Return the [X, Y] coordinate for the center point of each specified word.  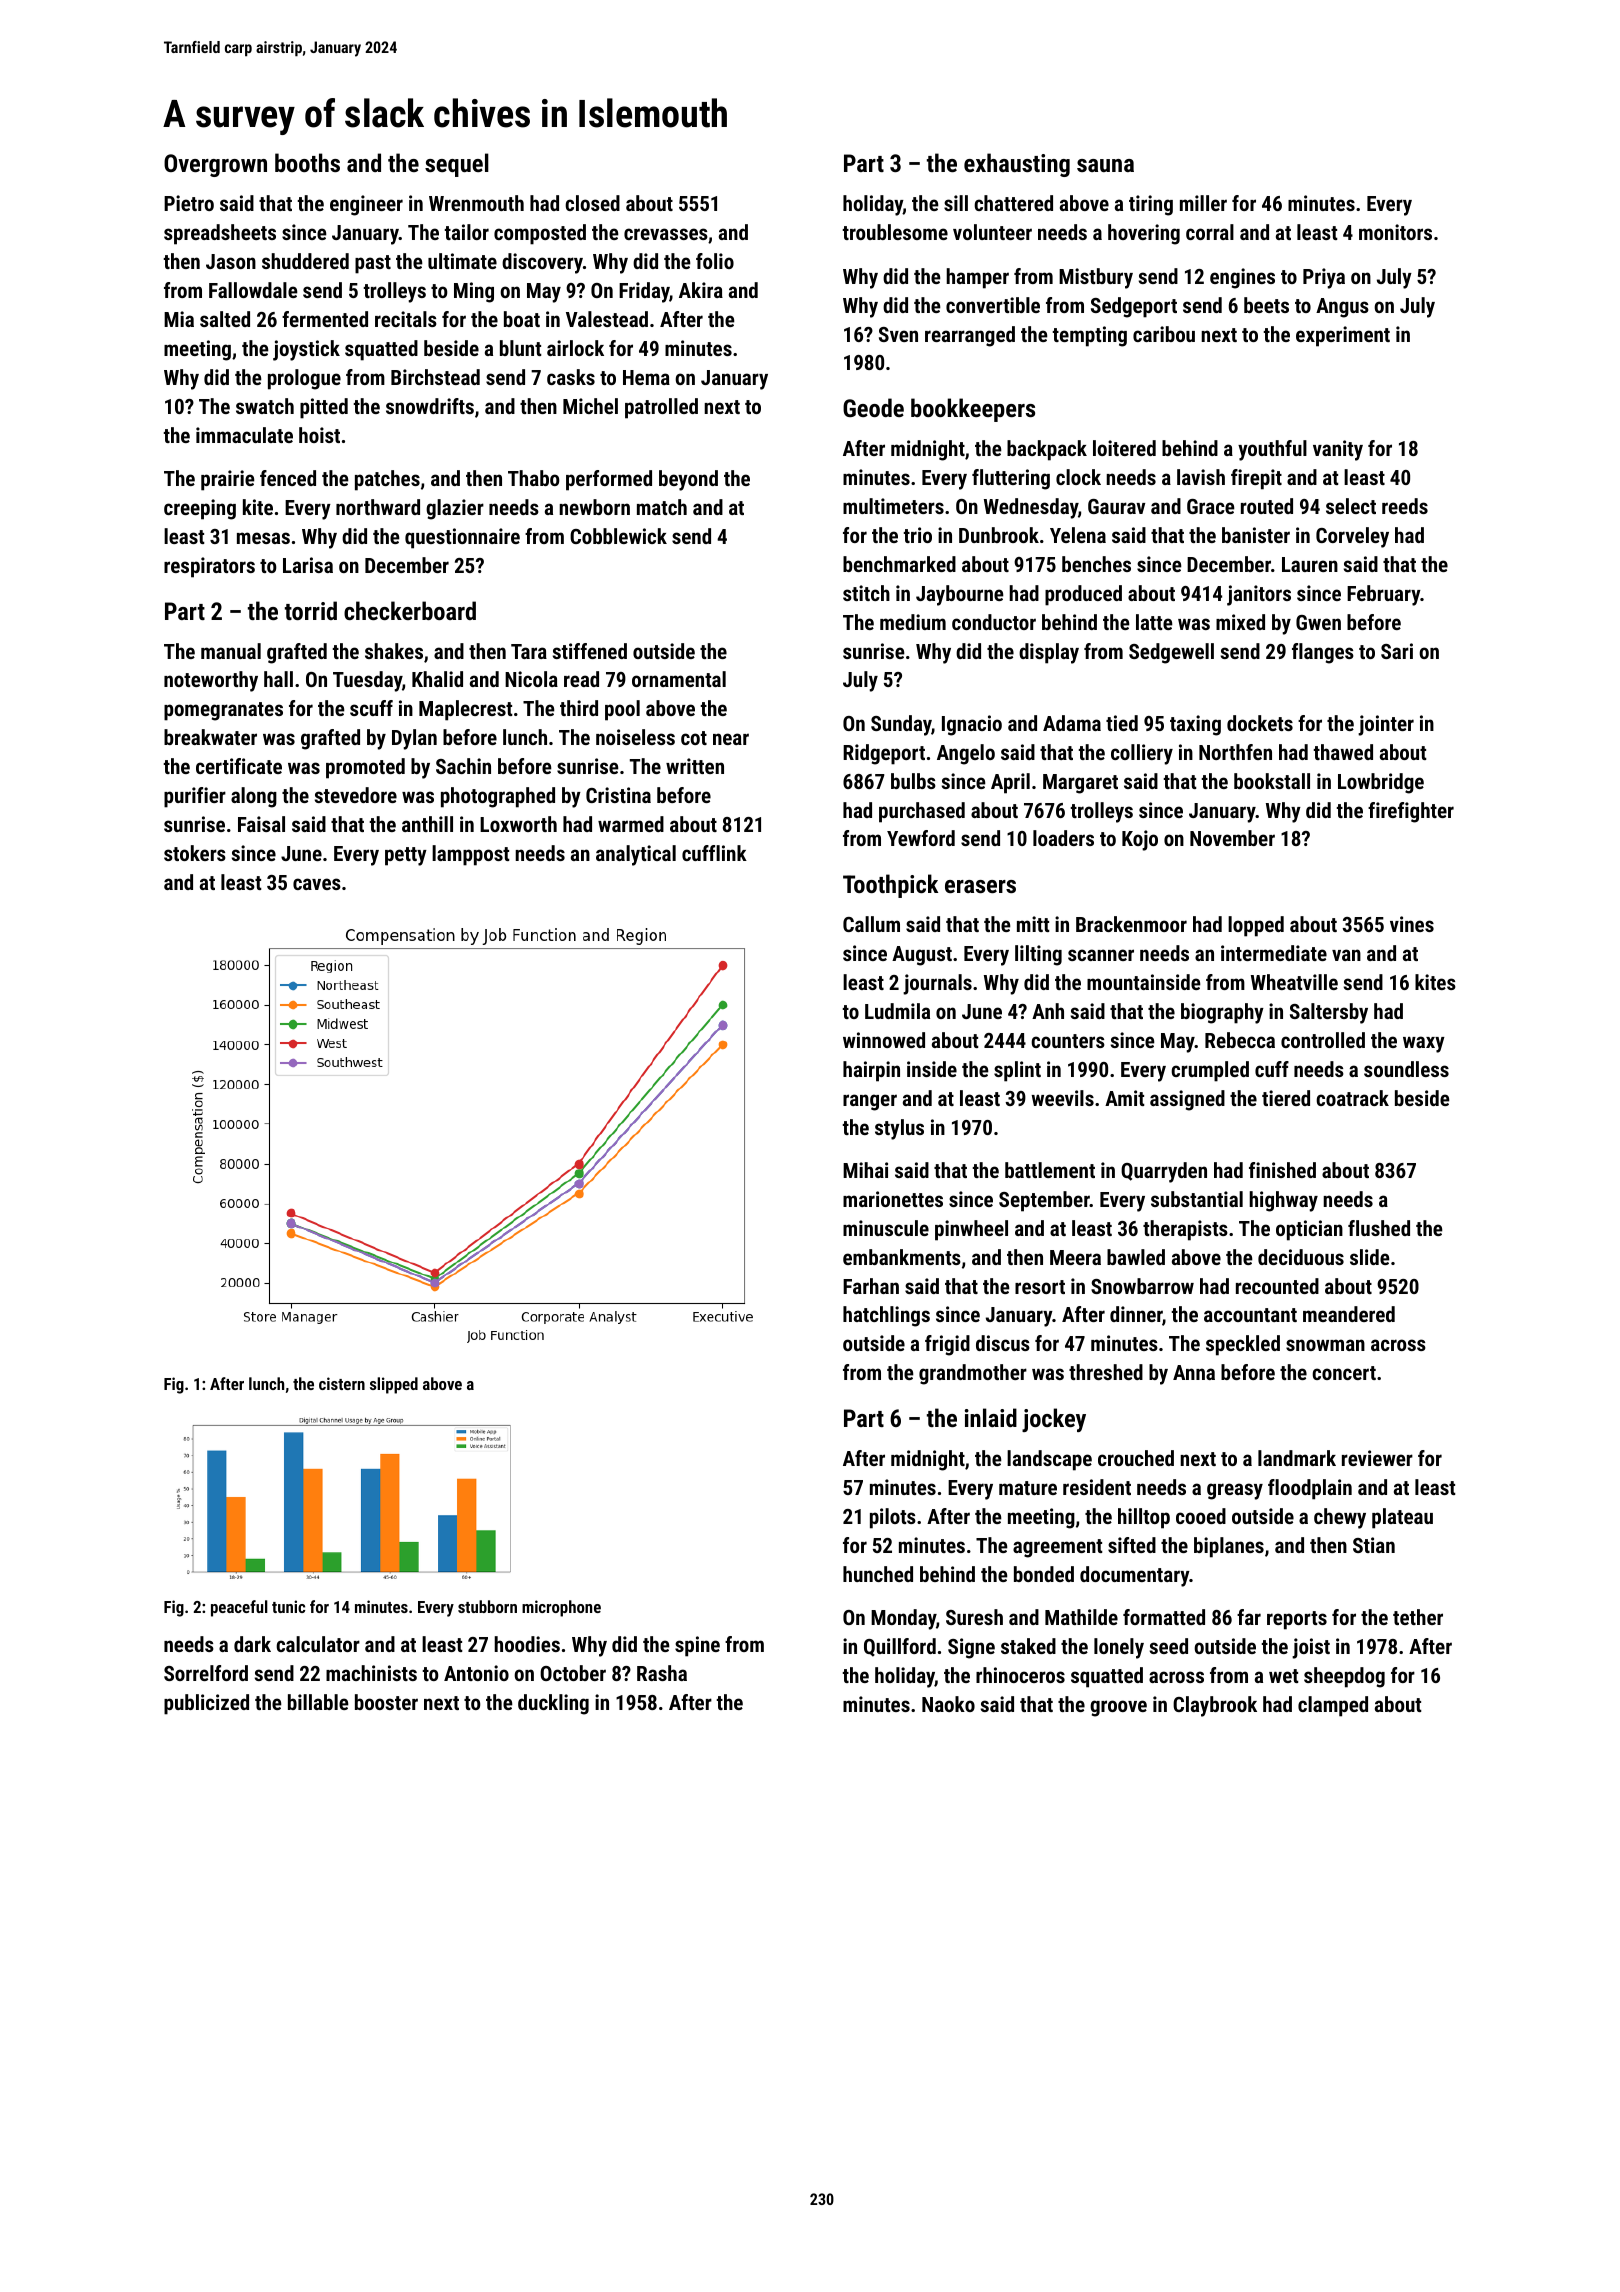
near [731, 739]
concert [1344, 1373]
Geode [873, 407]
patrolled [661, 408]
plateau [1402, 1518]
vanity [1338, 450]
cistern [342, 1383]
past [373, 264]
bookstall [1272, 781]
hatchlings [886, 1316]
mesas [263, 538]
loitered [1124, 448]
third [579, 708]
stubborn [487, 1606]
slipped [394, 1385]
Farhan [871, 1286]
